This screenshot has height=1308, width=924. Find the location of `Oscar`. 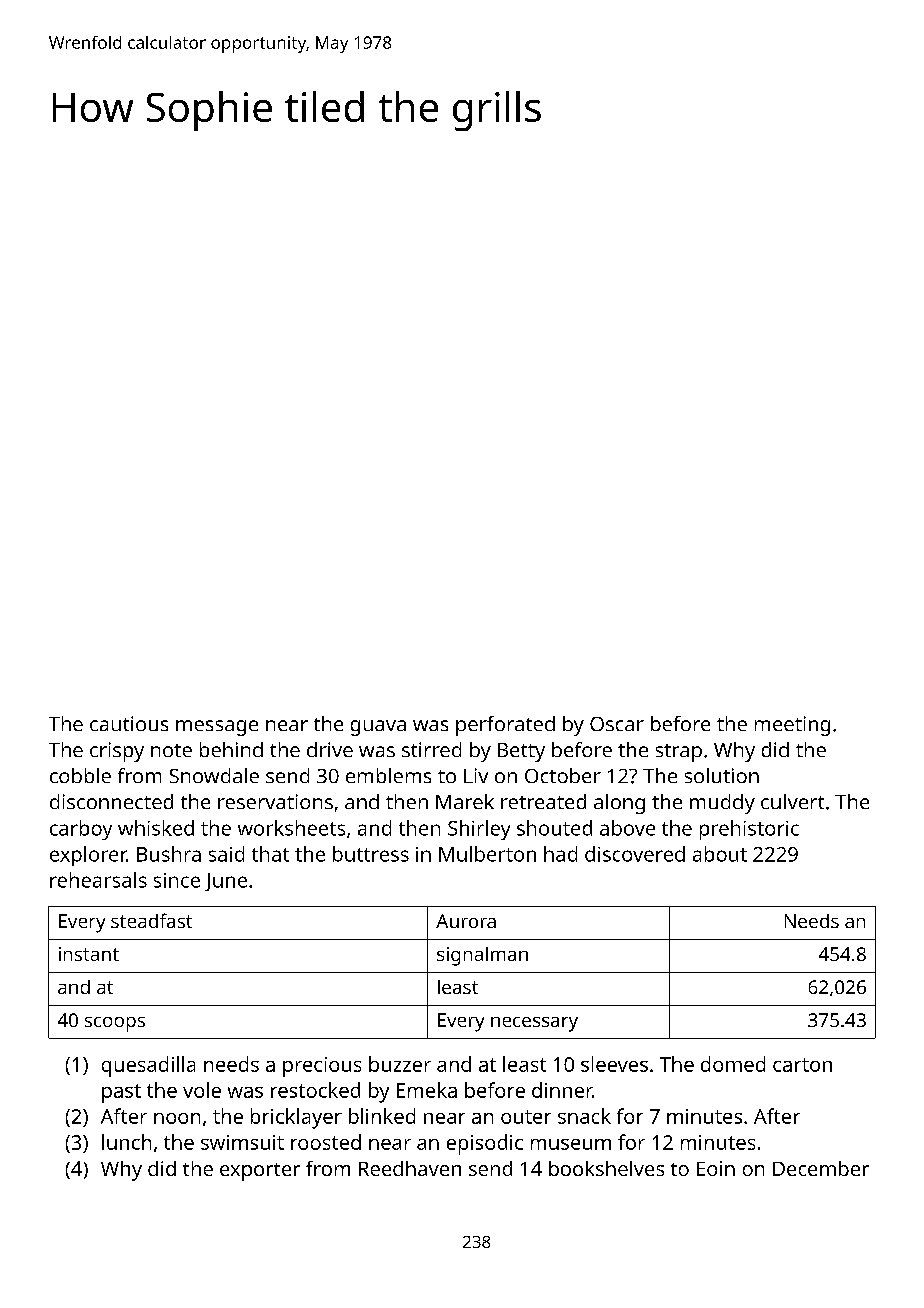

Oscar is located at coordinates (617, 724).
